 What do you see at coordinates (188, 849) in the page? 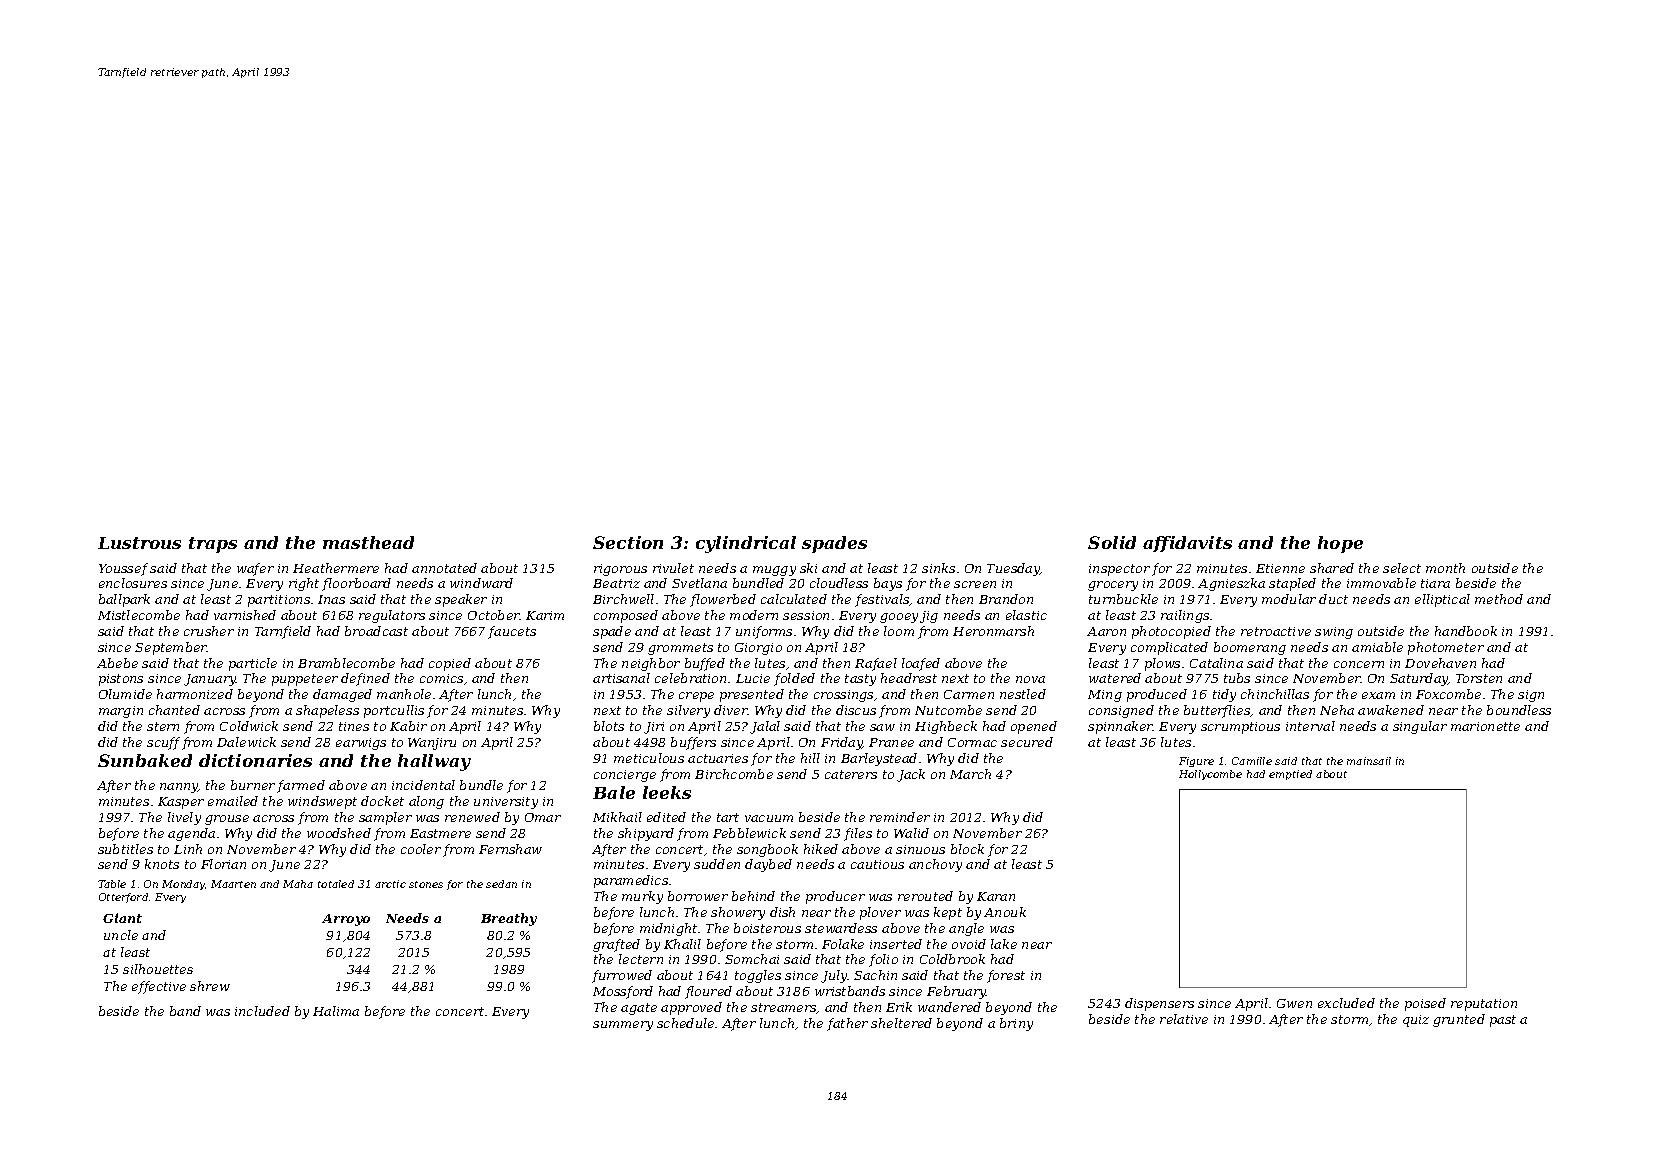
I see `Linh` at bounding box center [188, 849].
